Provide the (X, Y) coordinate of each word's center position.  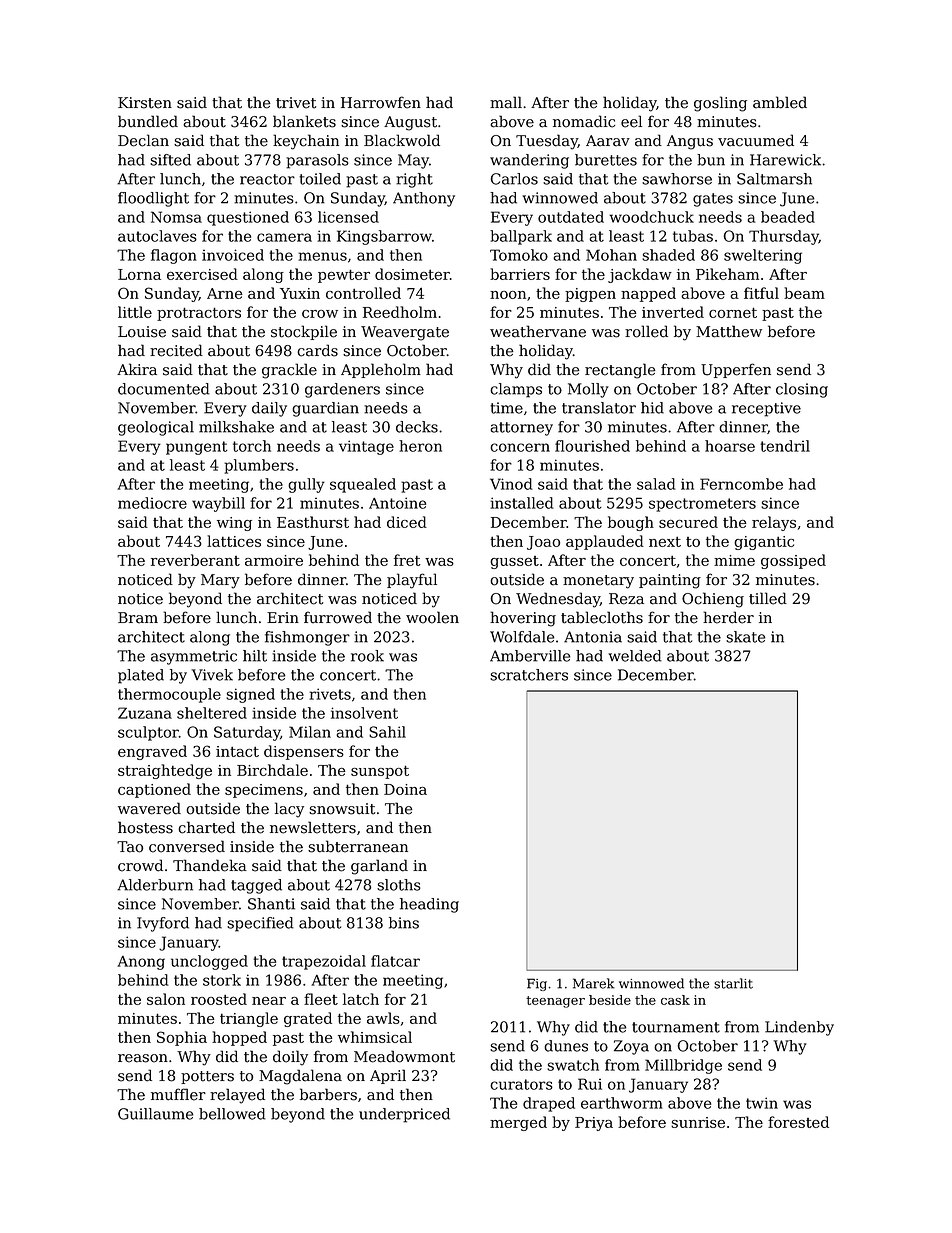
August (410, 123)
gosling (720, 104)
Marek (594, 983)
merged (518, 1123)
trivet (296, 103)
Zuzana (145, 713)
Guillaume (155, 1114)
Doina (405, 789)
